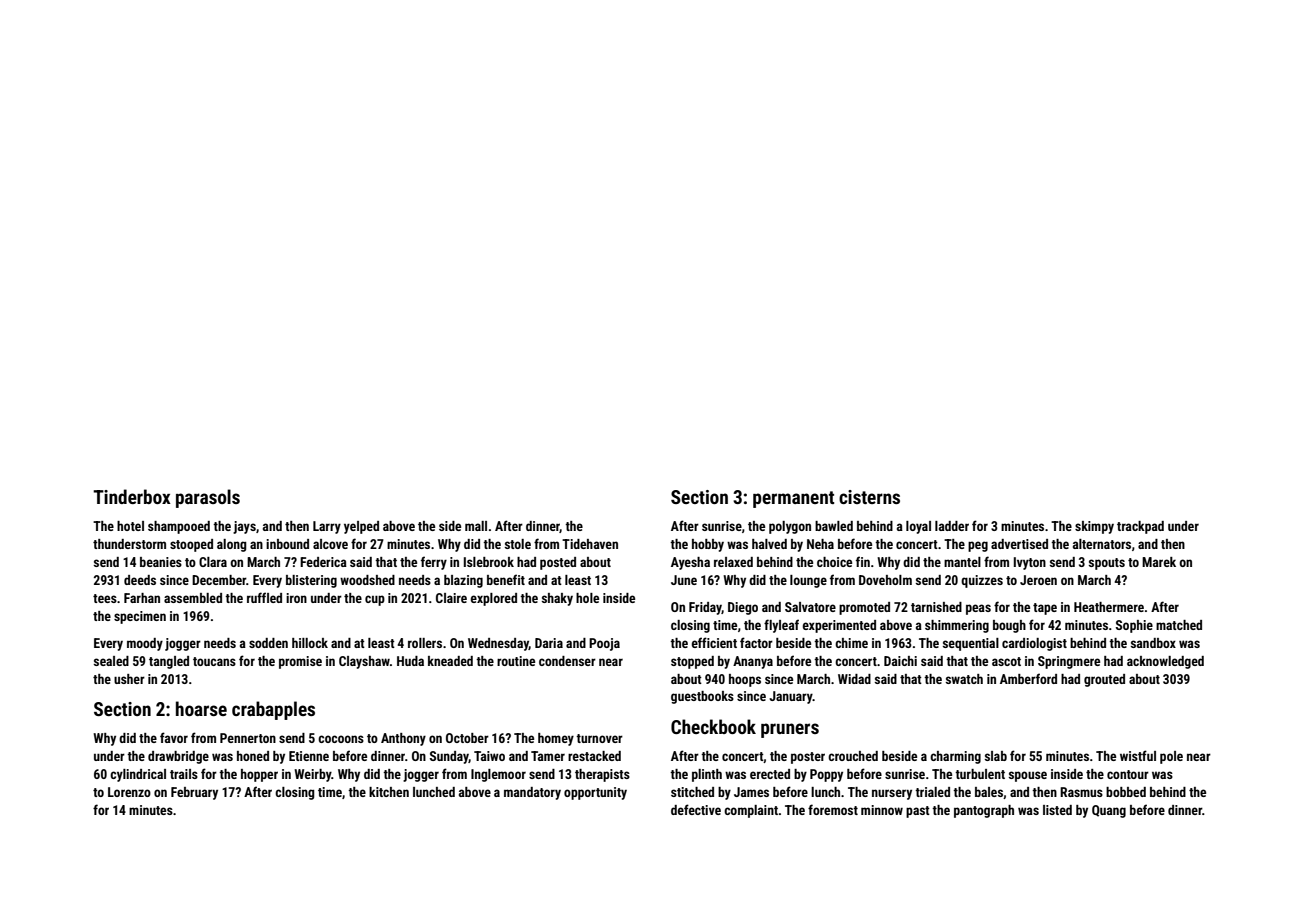 The width and height of the page is (1308, 924). What do you see at coordinates (201, 708) in the page?
I see `hoarse` at bounding box center [201, 708].
